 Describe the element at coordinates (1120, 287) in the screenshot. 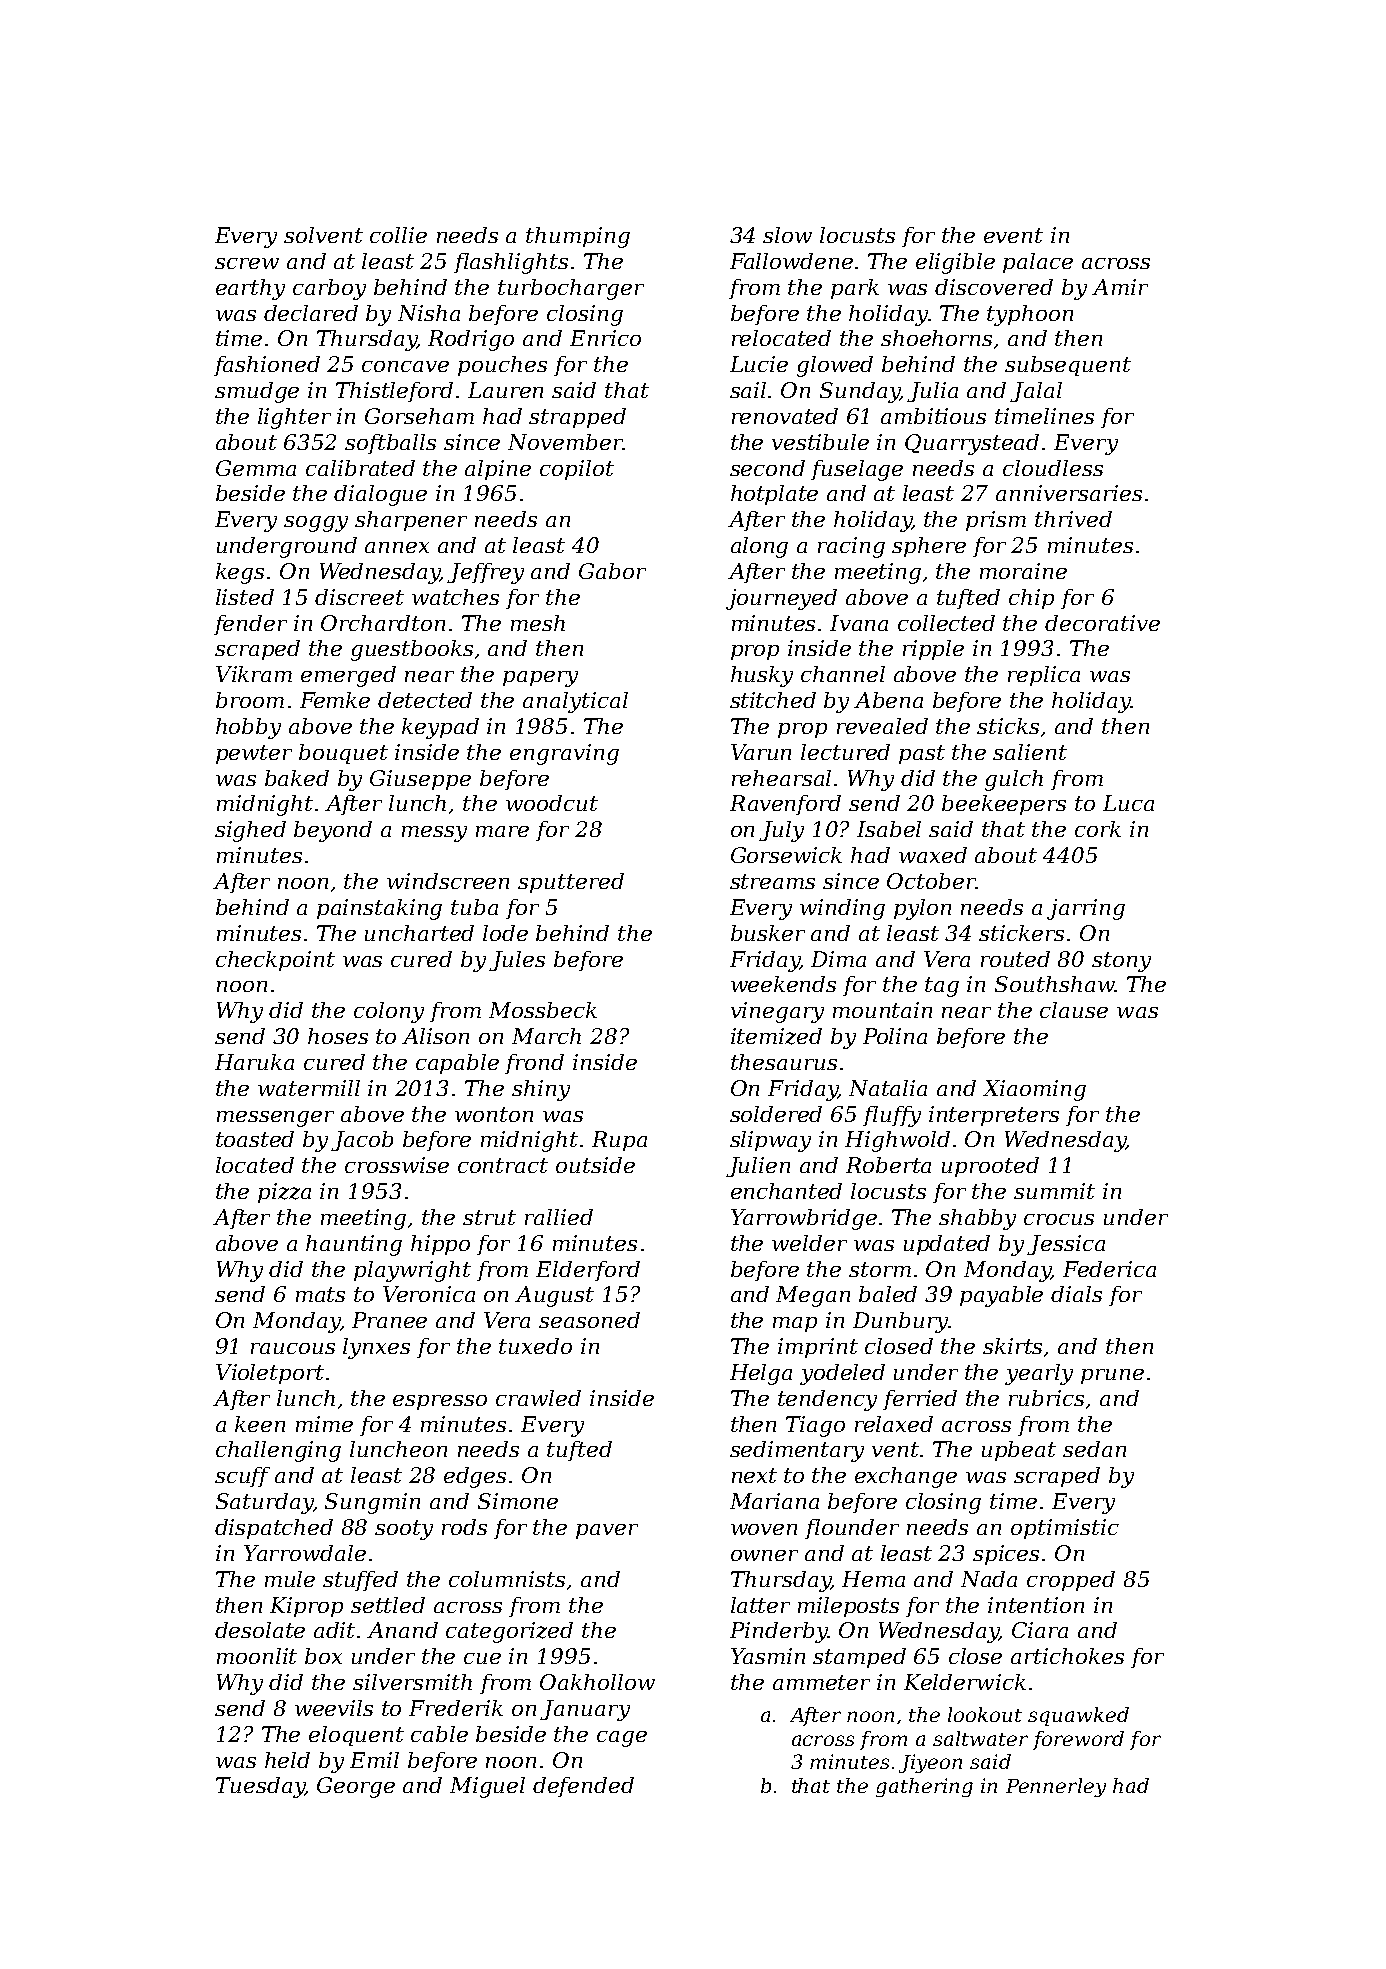

I see `Amir` at that location.
